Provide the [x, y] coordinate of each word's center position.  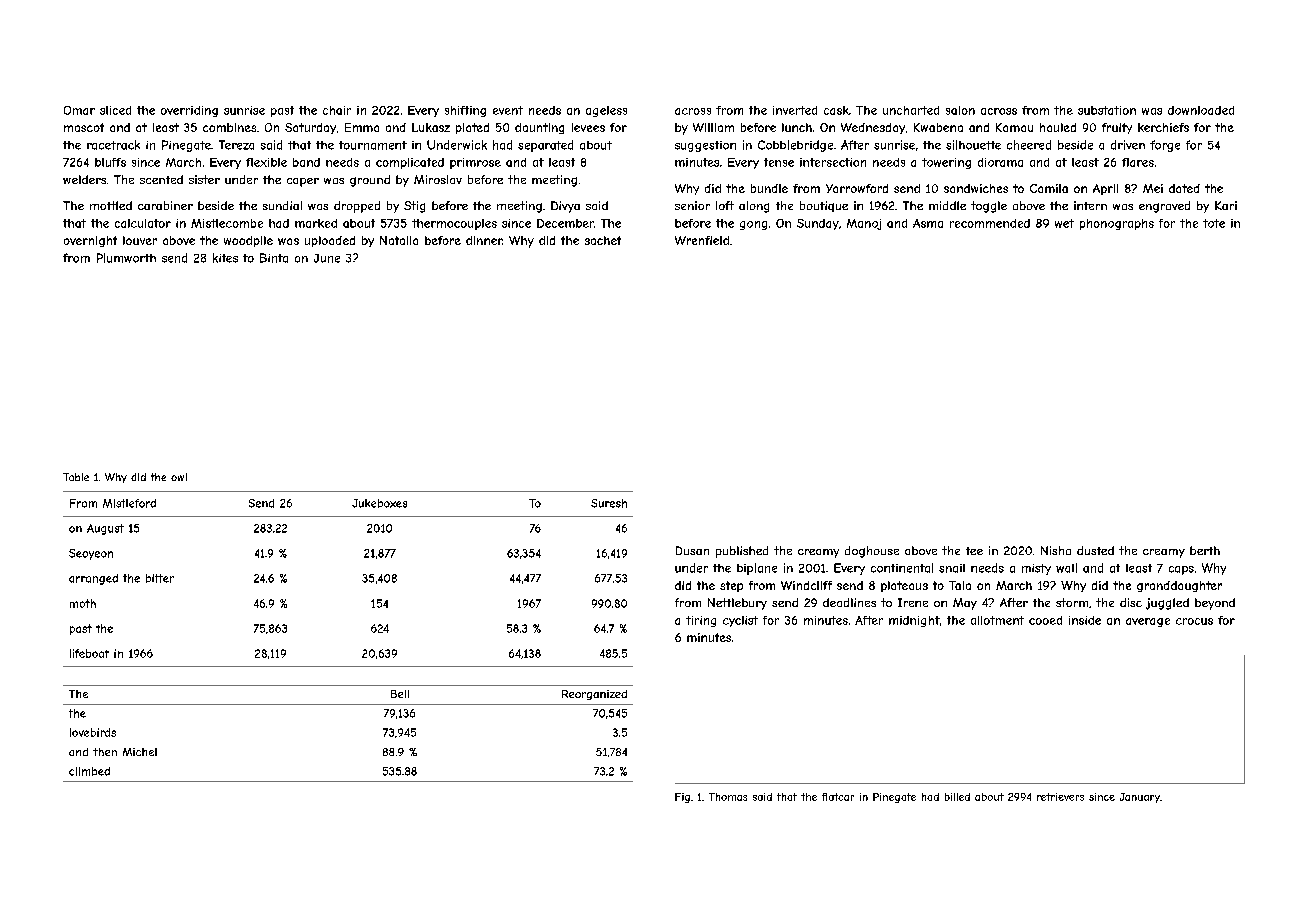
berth [1205, 550]
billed [957, 797]
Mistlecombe [227, 223]
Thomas [728, 797]
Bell [400, 694]
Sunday [818, 224]
